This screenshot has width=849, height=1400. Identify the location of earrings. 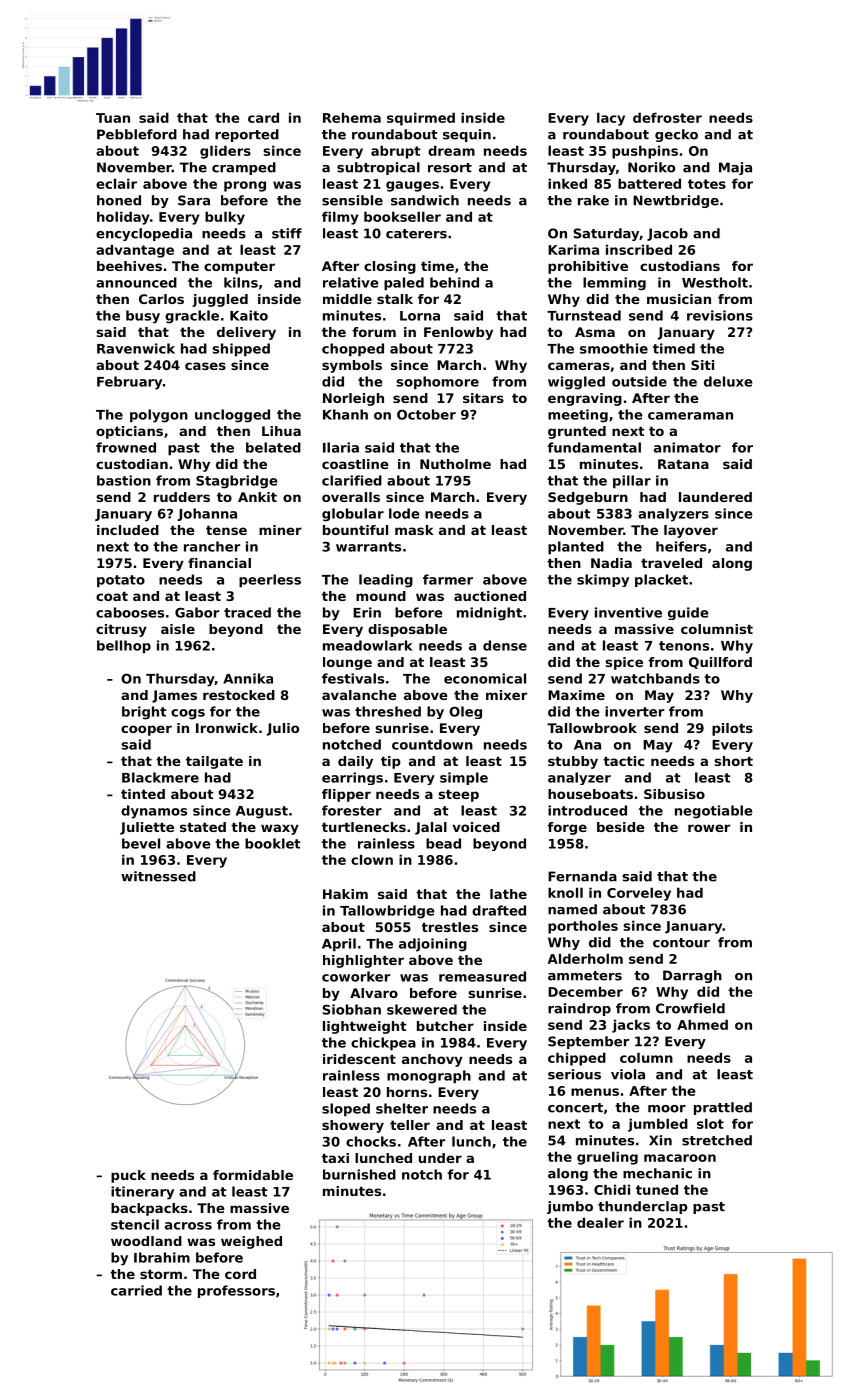
(352, 778).
